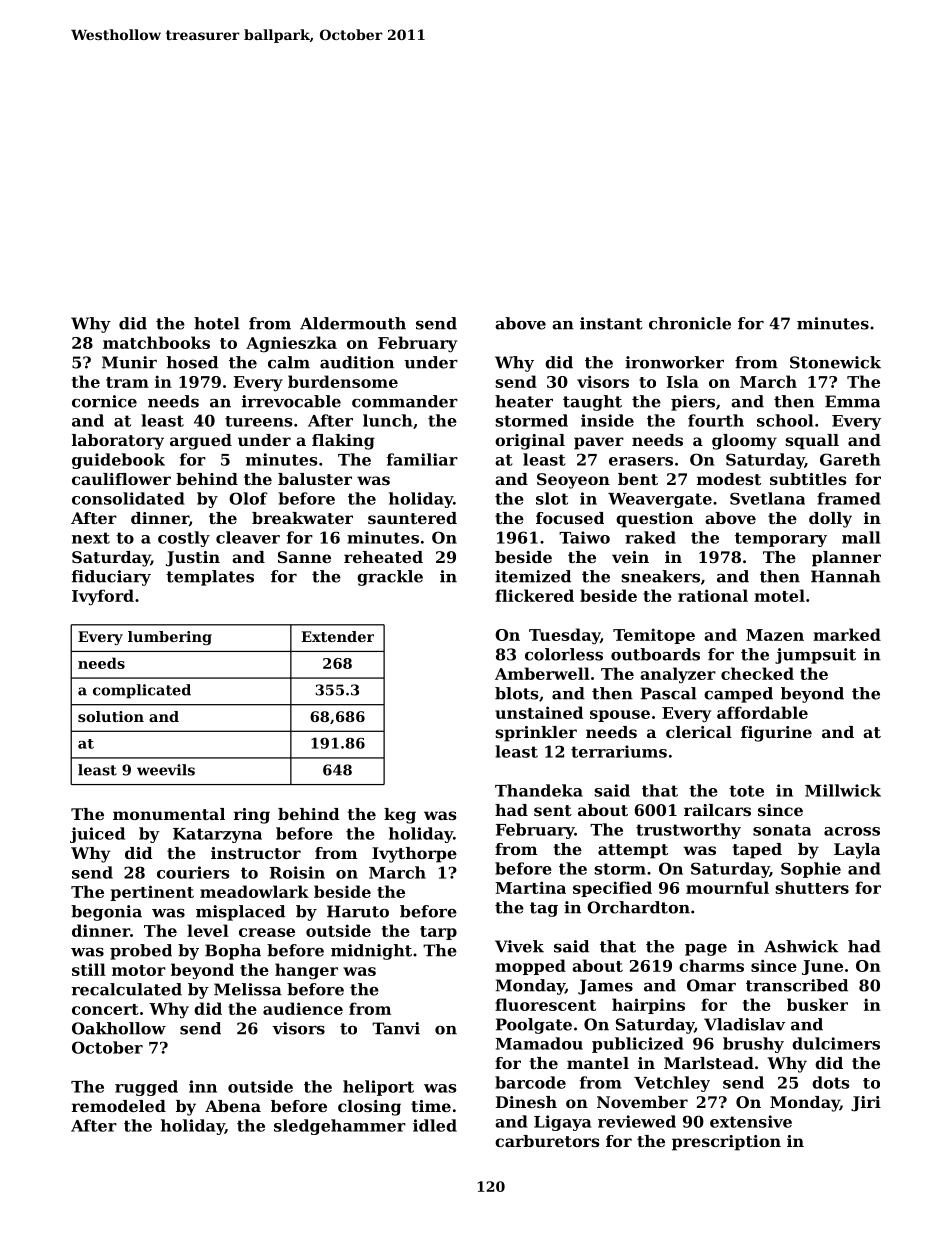 The width and height of the screenshot is (952, 1233). Describe the element at coordinates (119, 1106) in the screenshot. I see `remodeled` at that location.
